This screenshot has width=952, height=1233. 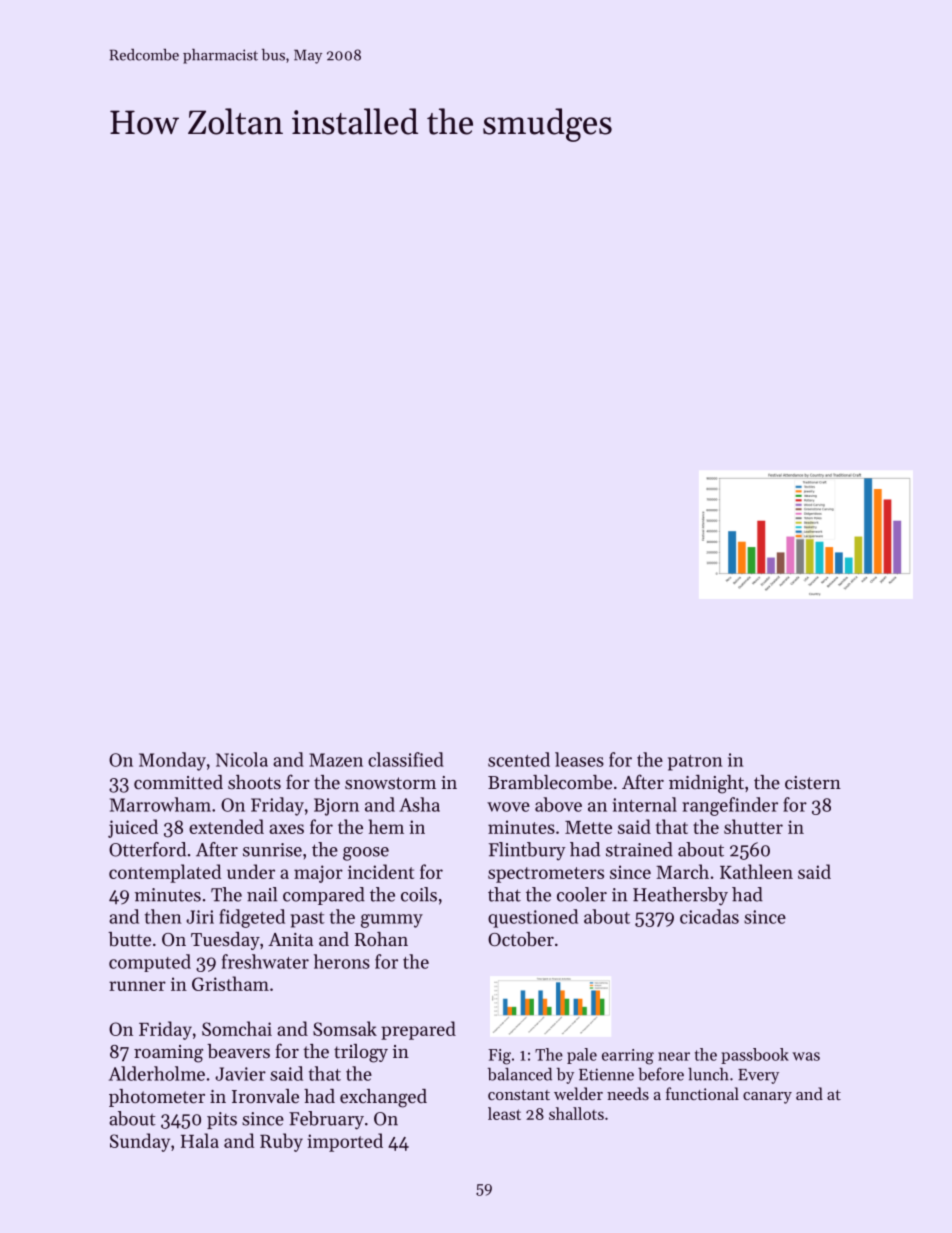 What do you see at coordinates (160, 804) in the screenshot?
I see `Marrowham` at bounding box center [160, 804].
